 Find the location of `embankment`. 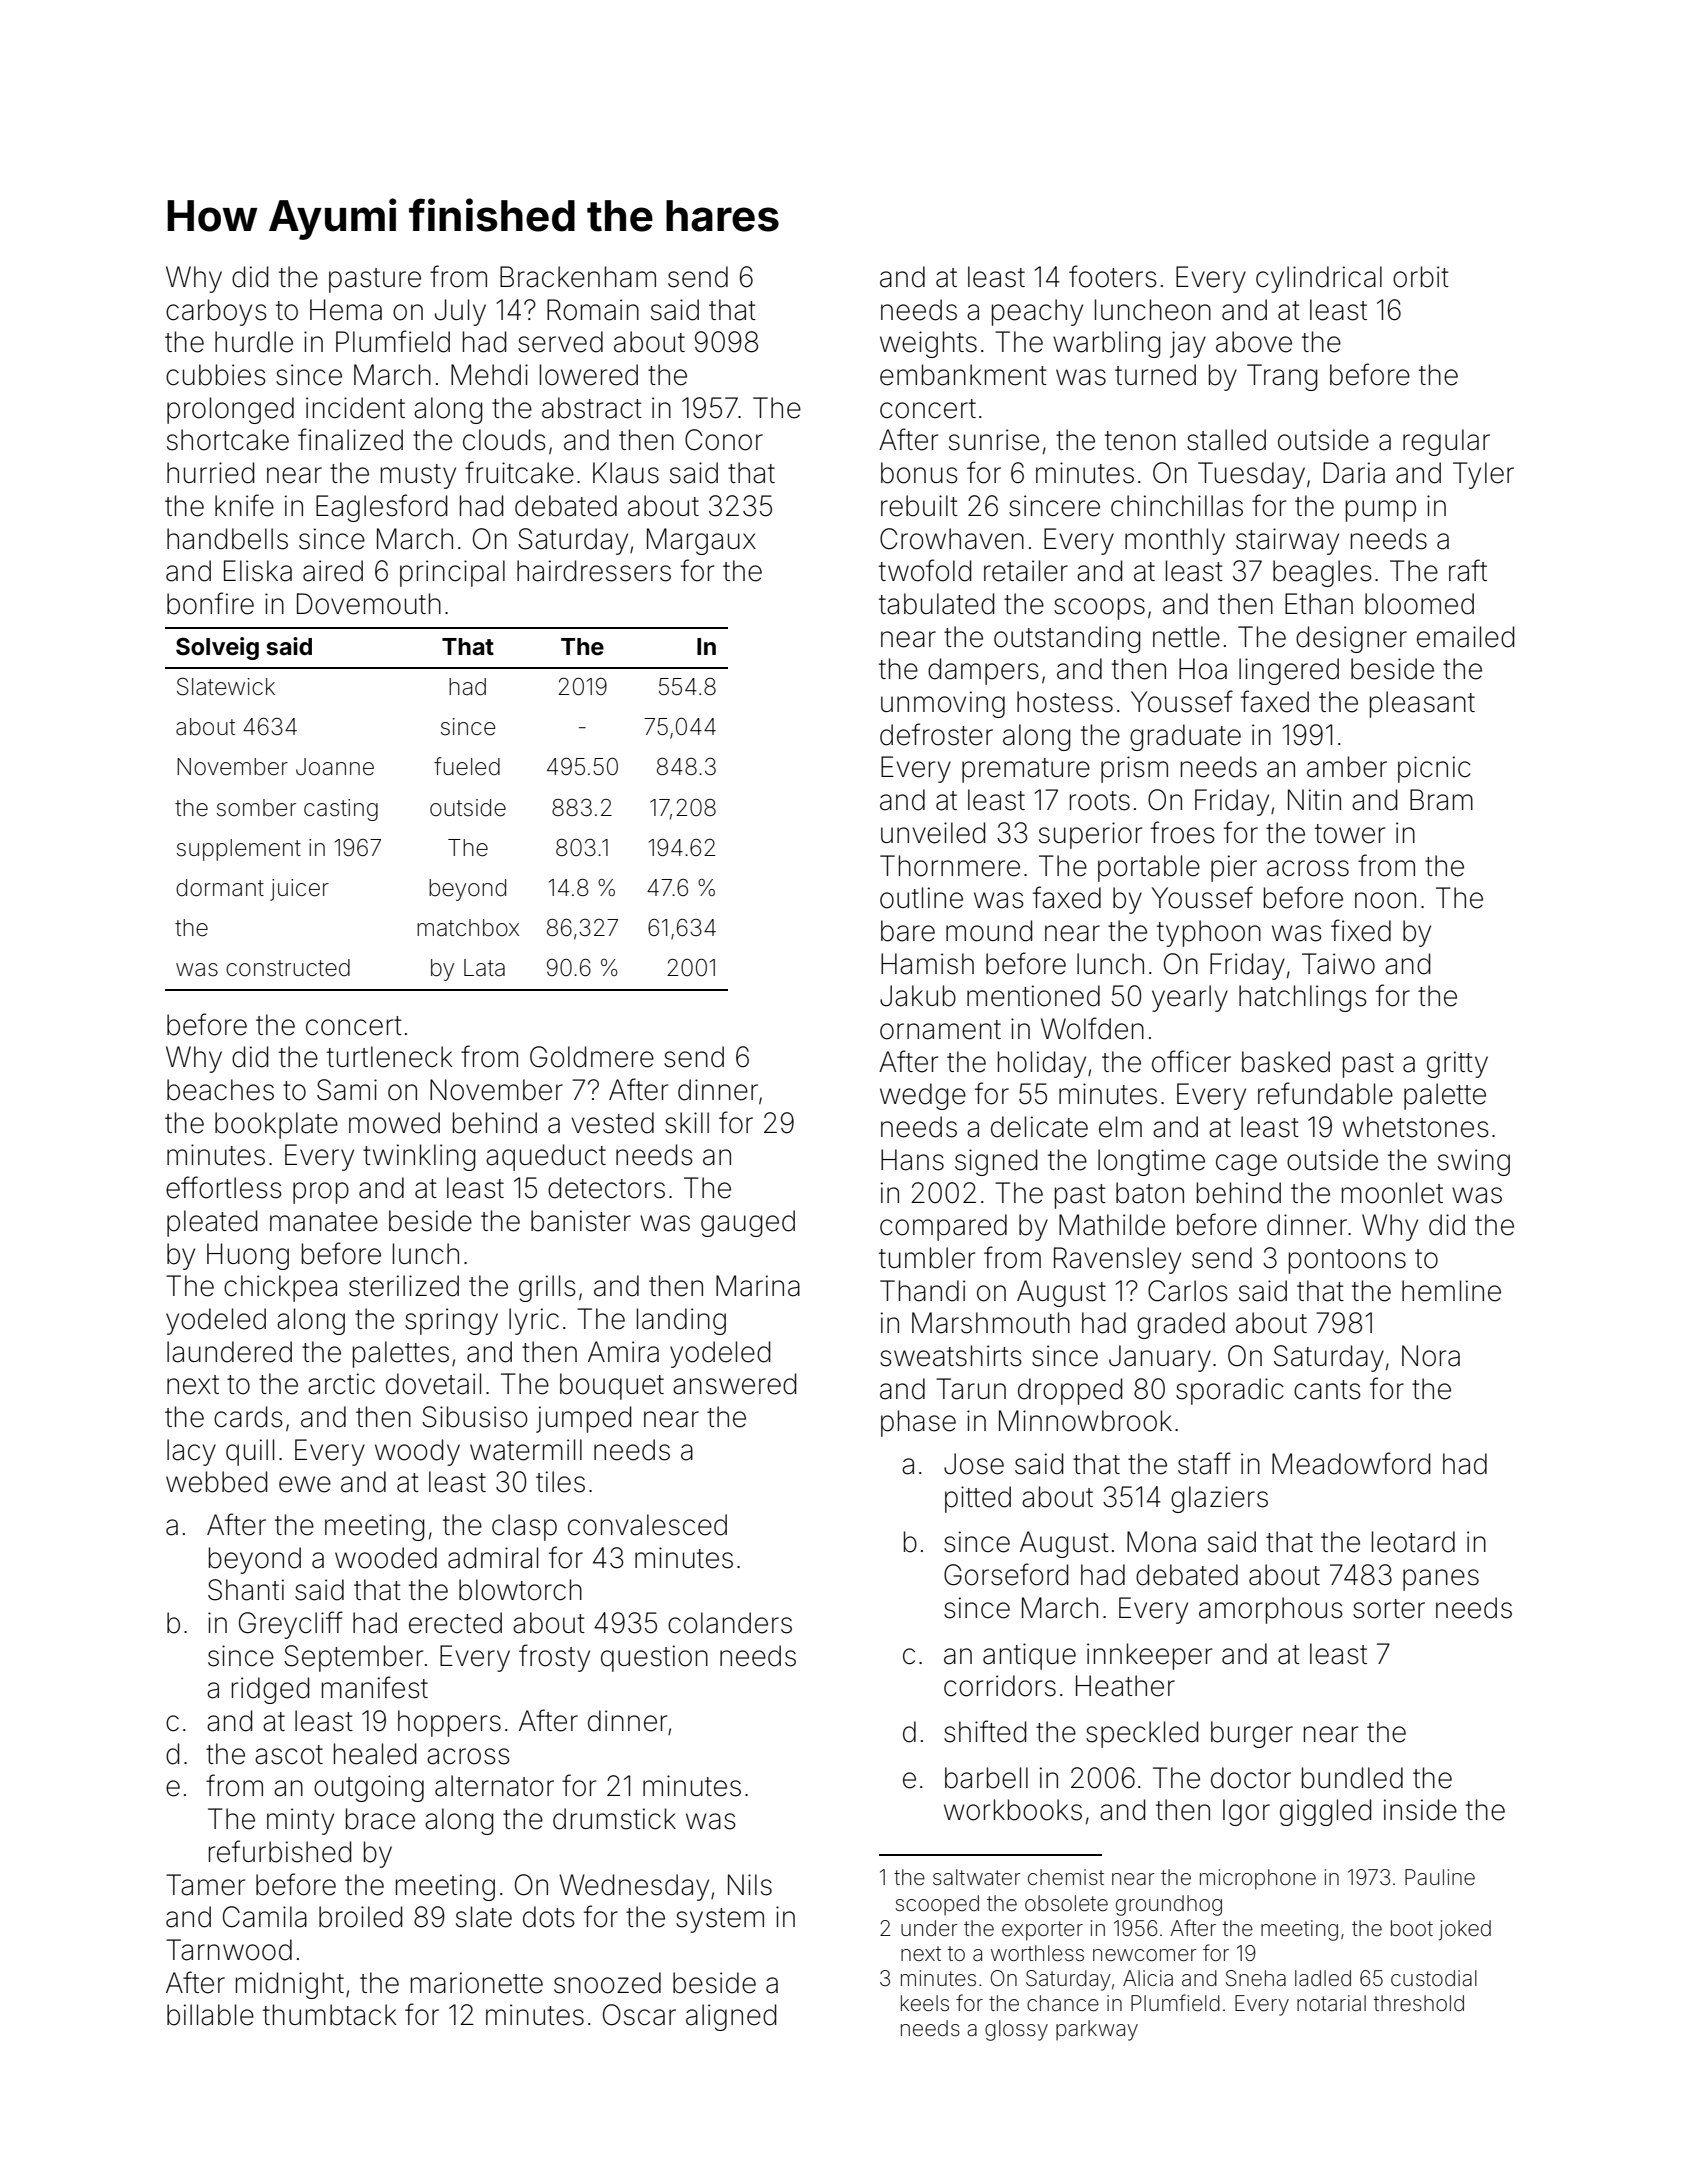

embankment is located at coordinates (963, 375).
